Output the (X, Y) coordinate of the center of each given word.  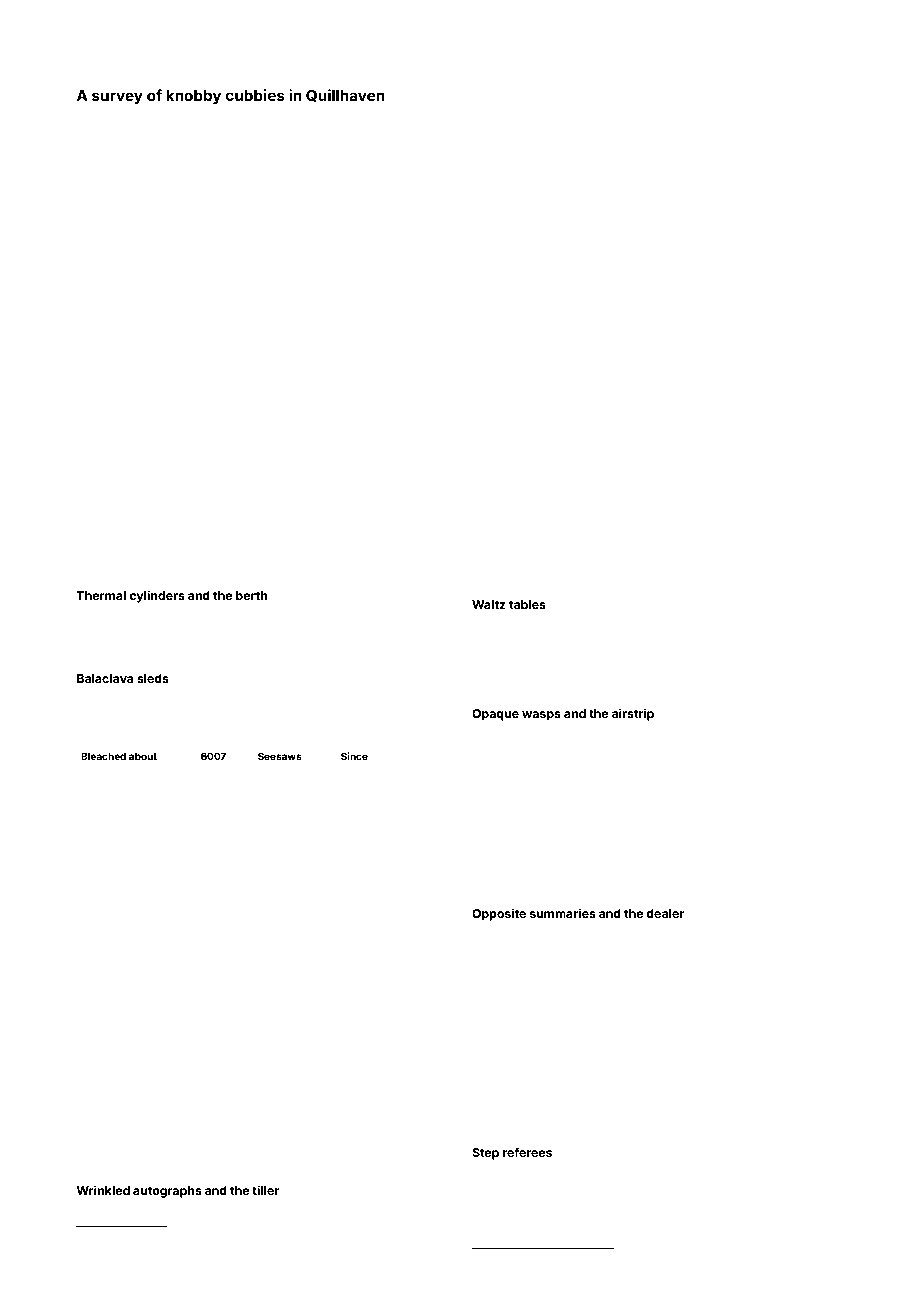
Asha (103, 819)
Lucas (487, 771)
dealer (665, 913)
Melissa (813, 887)
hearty (487, 689)
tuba (551, 932)
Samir (795, 1126)
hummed (717, 745)
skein (95, 1259)
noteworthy (498, 823)
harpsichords (132, 711)
